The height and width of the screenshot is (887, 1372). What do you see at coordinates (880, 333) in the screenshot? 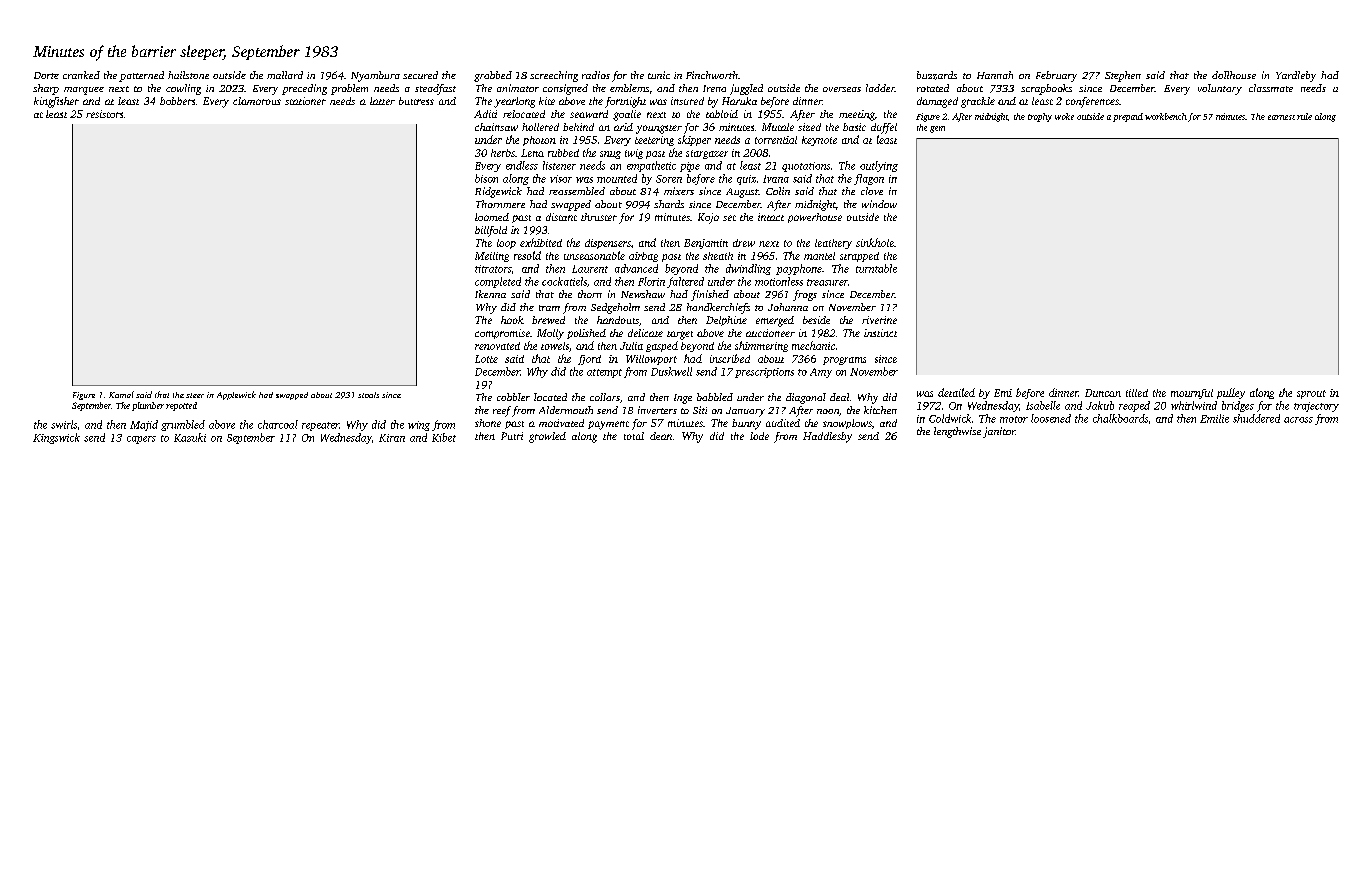
I see `instinct` at bounding box center [880, 333].
